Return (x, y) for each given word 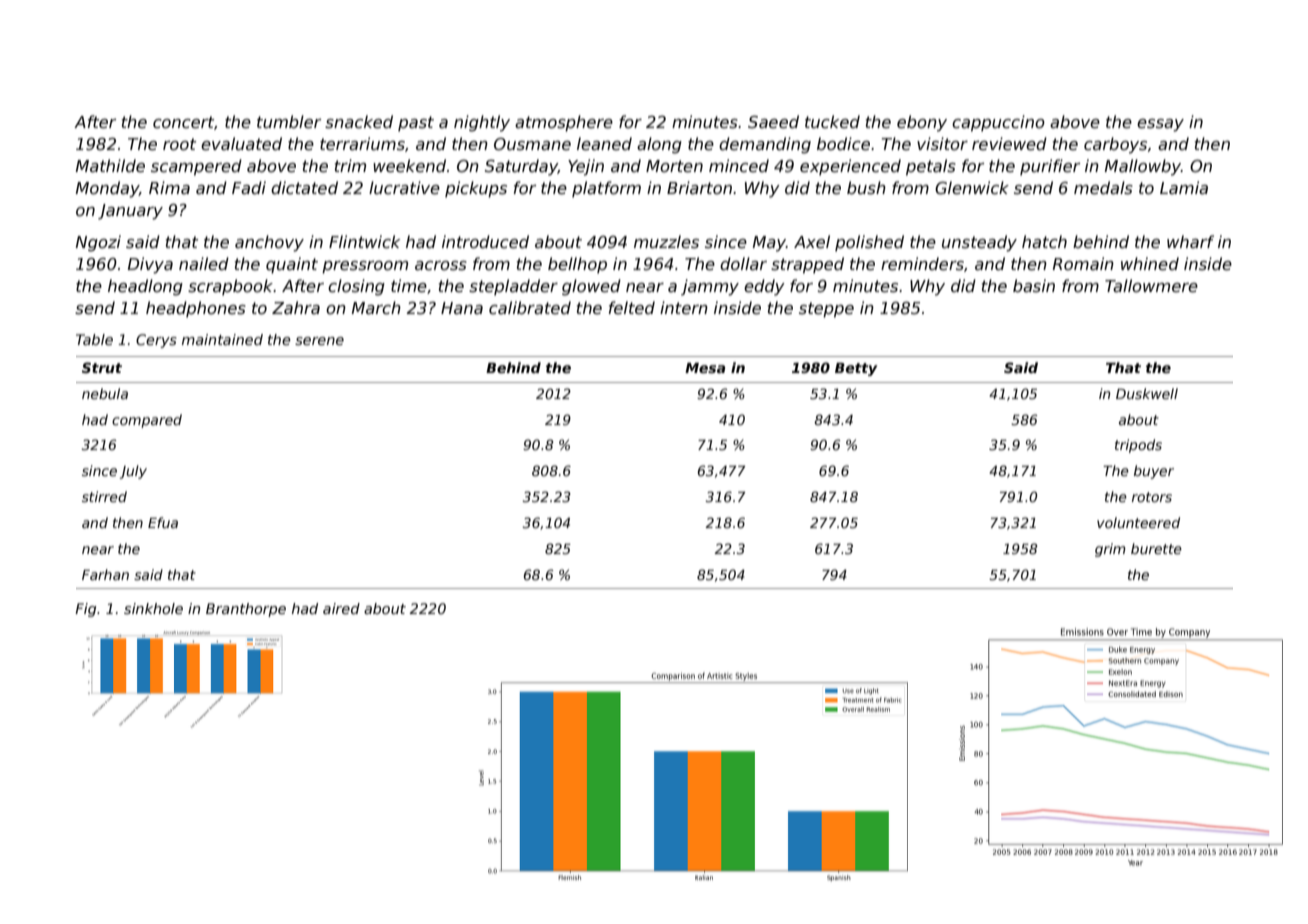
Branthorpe (246, 610)
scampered (196, 167)
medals (1103, 188)
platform (606, 189)
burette (1156, 548)
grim (1110, 550)
